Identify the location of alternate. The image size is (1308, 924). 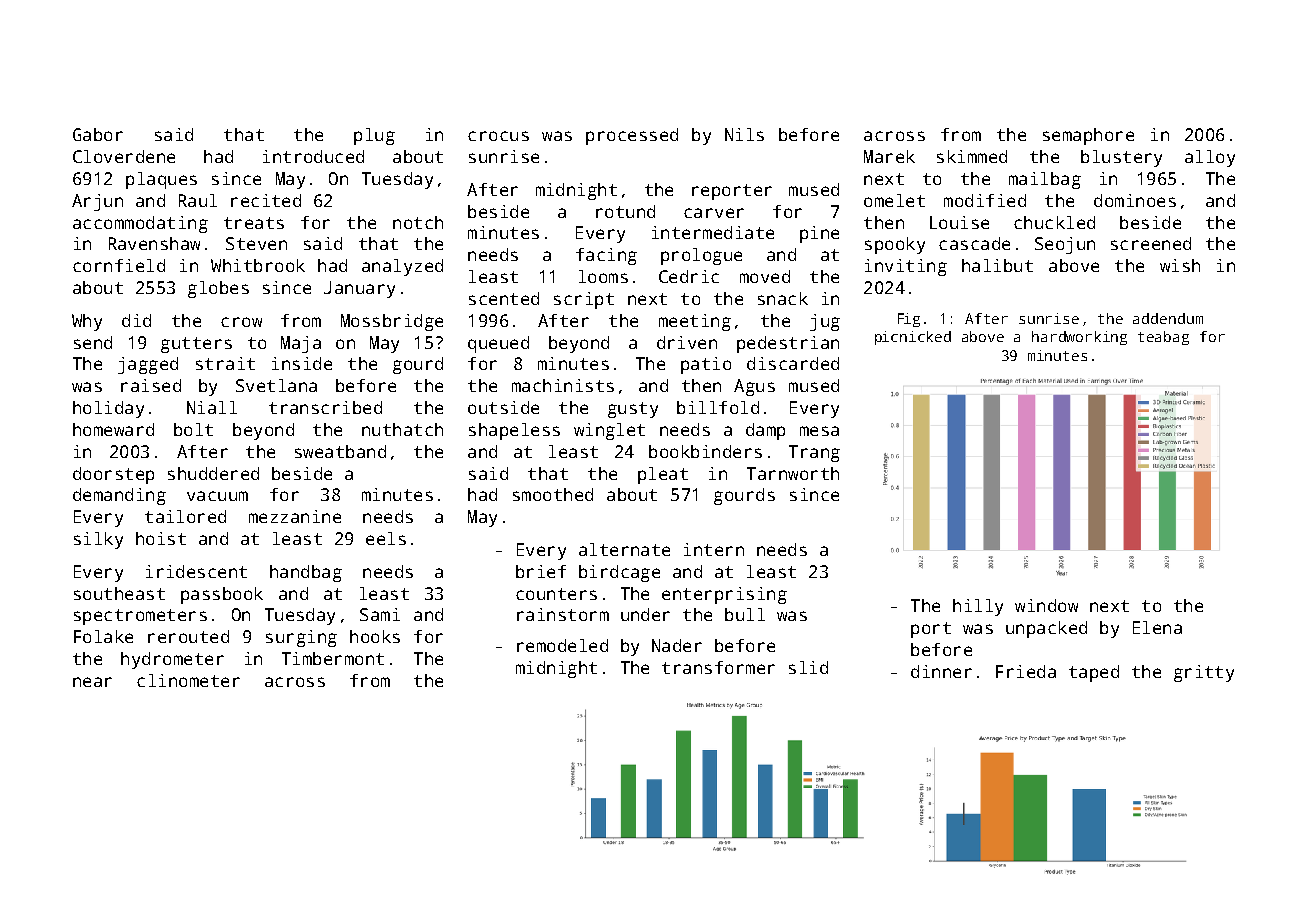
(624, 549).
